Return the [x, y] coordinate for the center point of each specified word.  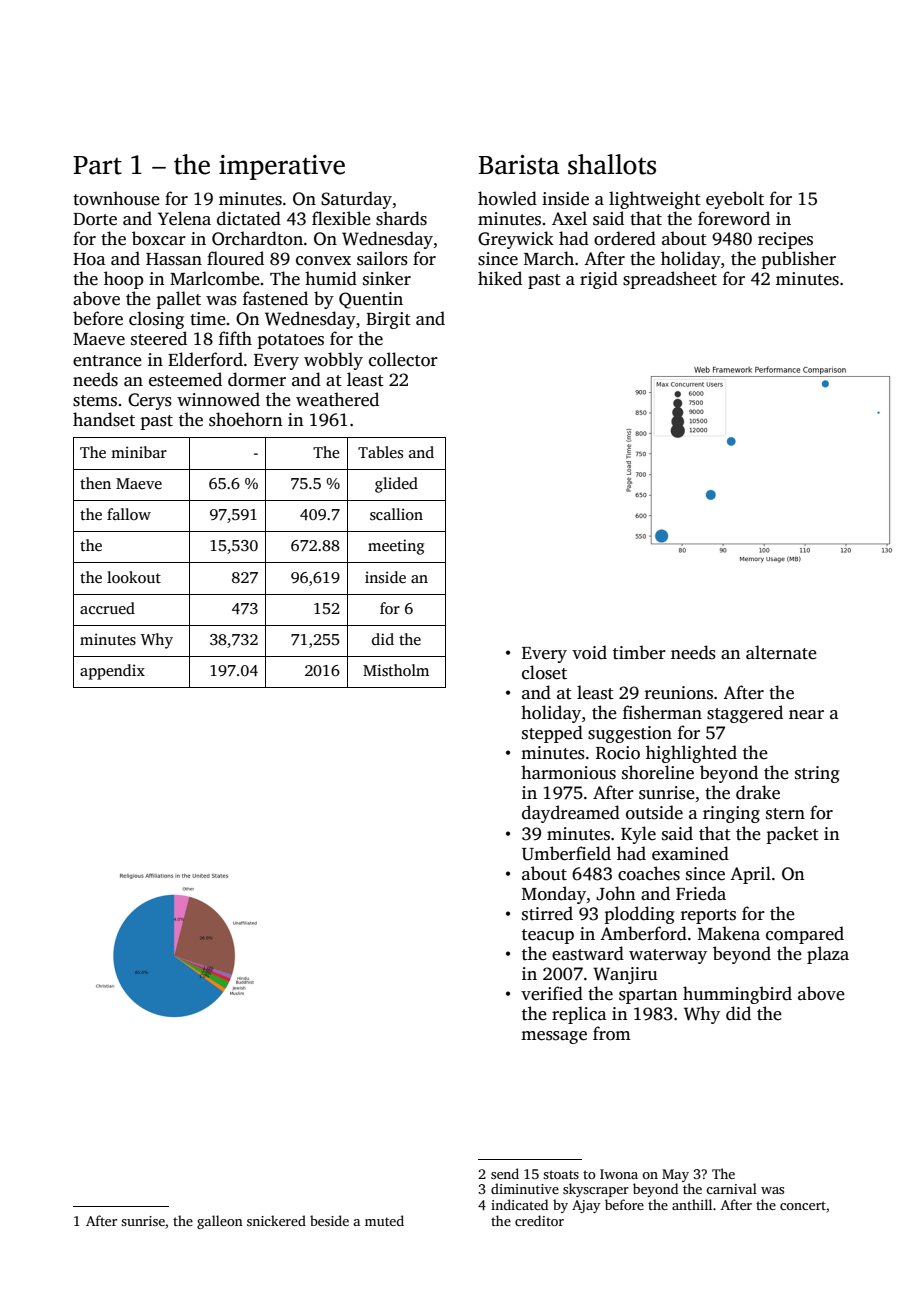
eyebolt [735, 200]
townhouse [116, 198]
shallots [612, 164]
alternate [781, 652]
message [554, 1037]
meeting [396, 547]
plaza [828, 955]
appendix [112, 672]
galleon [220, 1222]
